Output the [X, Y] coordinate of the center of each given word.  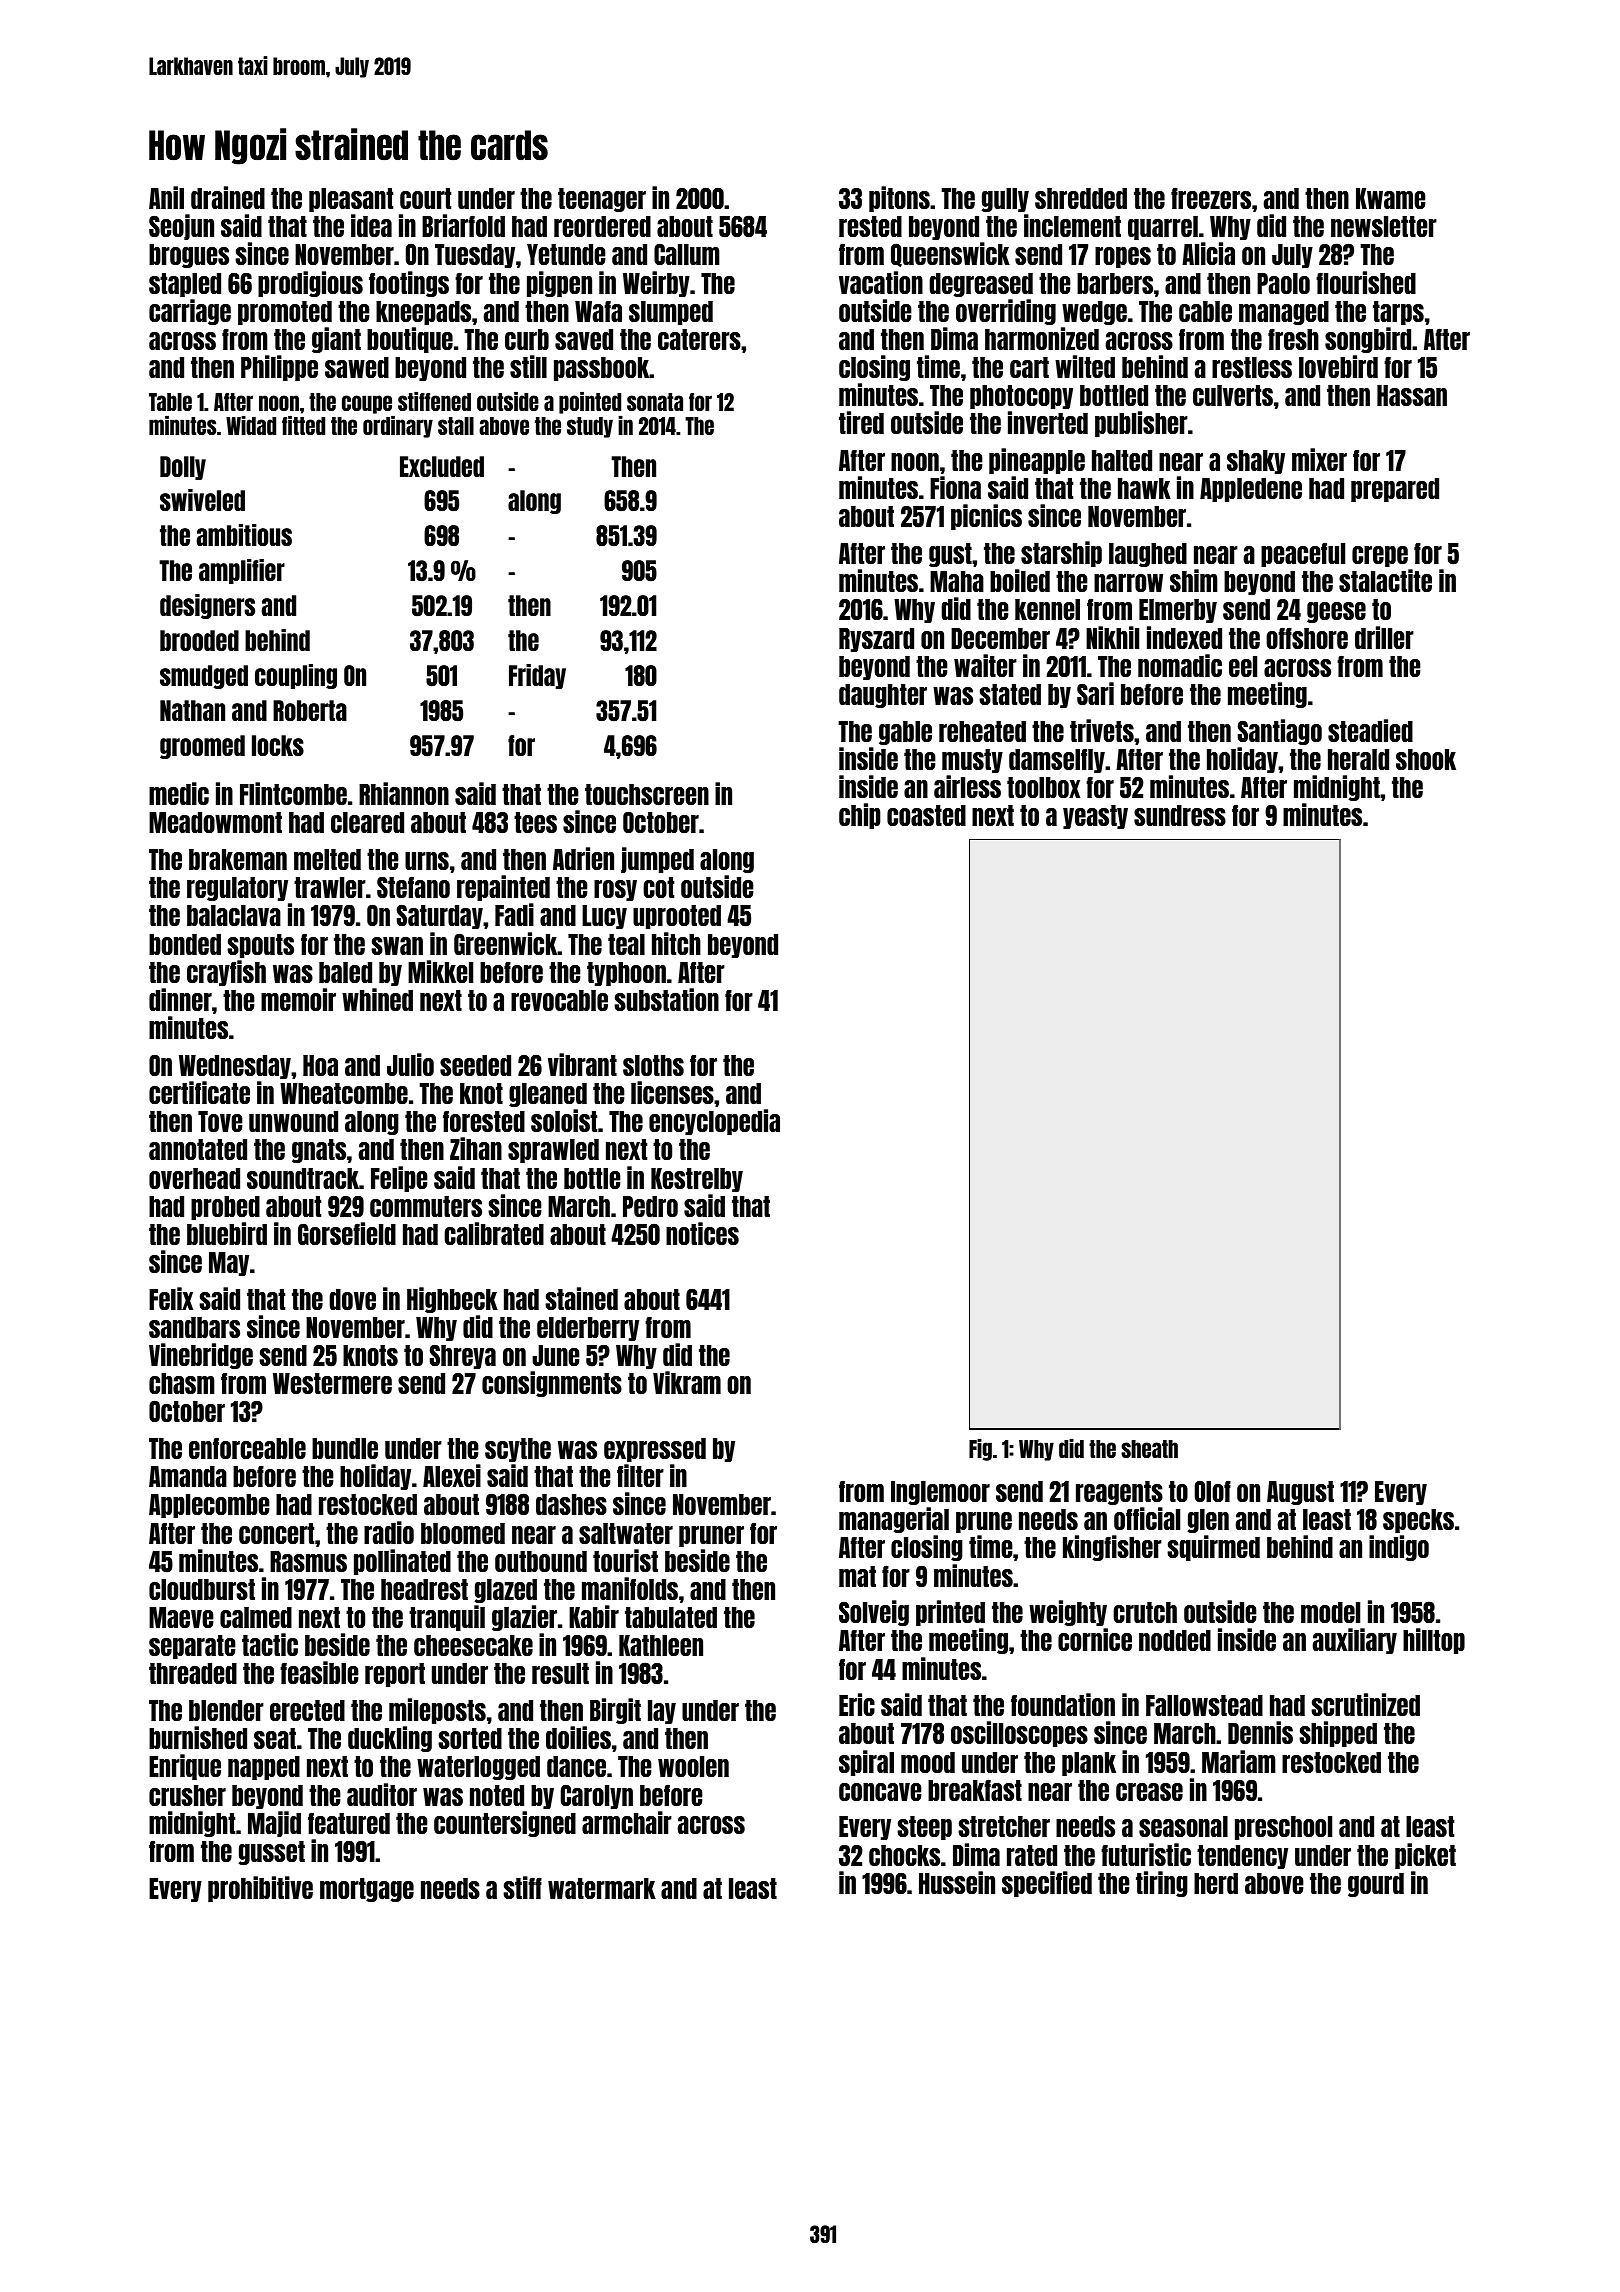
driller [1384, 637]
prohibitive [260, 1889]
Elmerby [1178, 611]
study [590, 427]
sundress [1180, 815]
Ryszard [876, 640]
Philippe [279, 368]
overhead [194, 1178]
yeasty [1095, 817]
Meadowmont [215, 822]
